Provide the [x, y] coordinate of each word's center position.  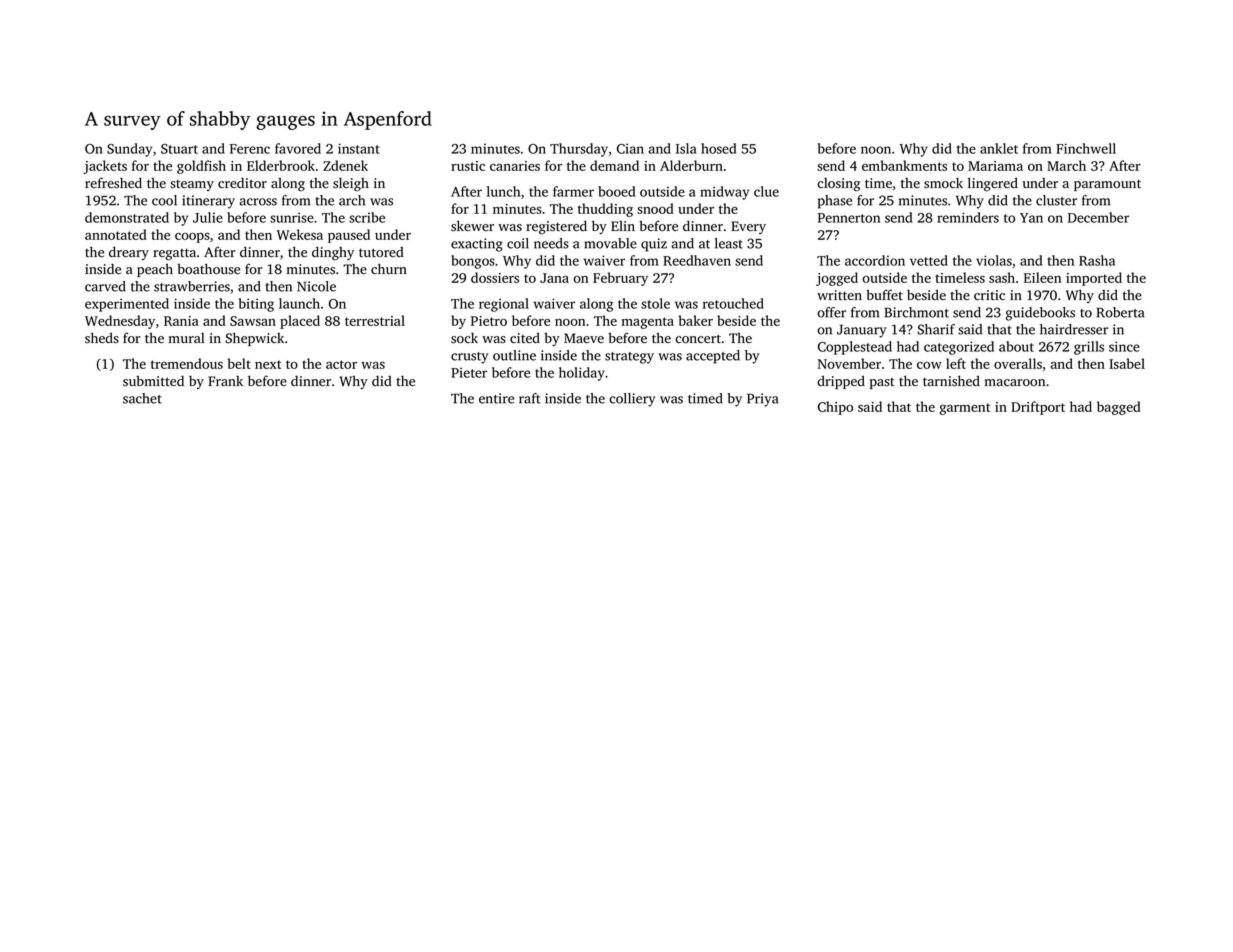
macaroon [1015, 383]
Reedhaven [697, 260]
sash [1002, 277]
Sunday [129, 150]
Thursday [579, 150]
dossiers [495, 277]
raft [529, 398]
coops [192, 237]
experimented [127, 305]
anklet [999, 148]
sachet [142, 398]
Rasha [1097, 260]
